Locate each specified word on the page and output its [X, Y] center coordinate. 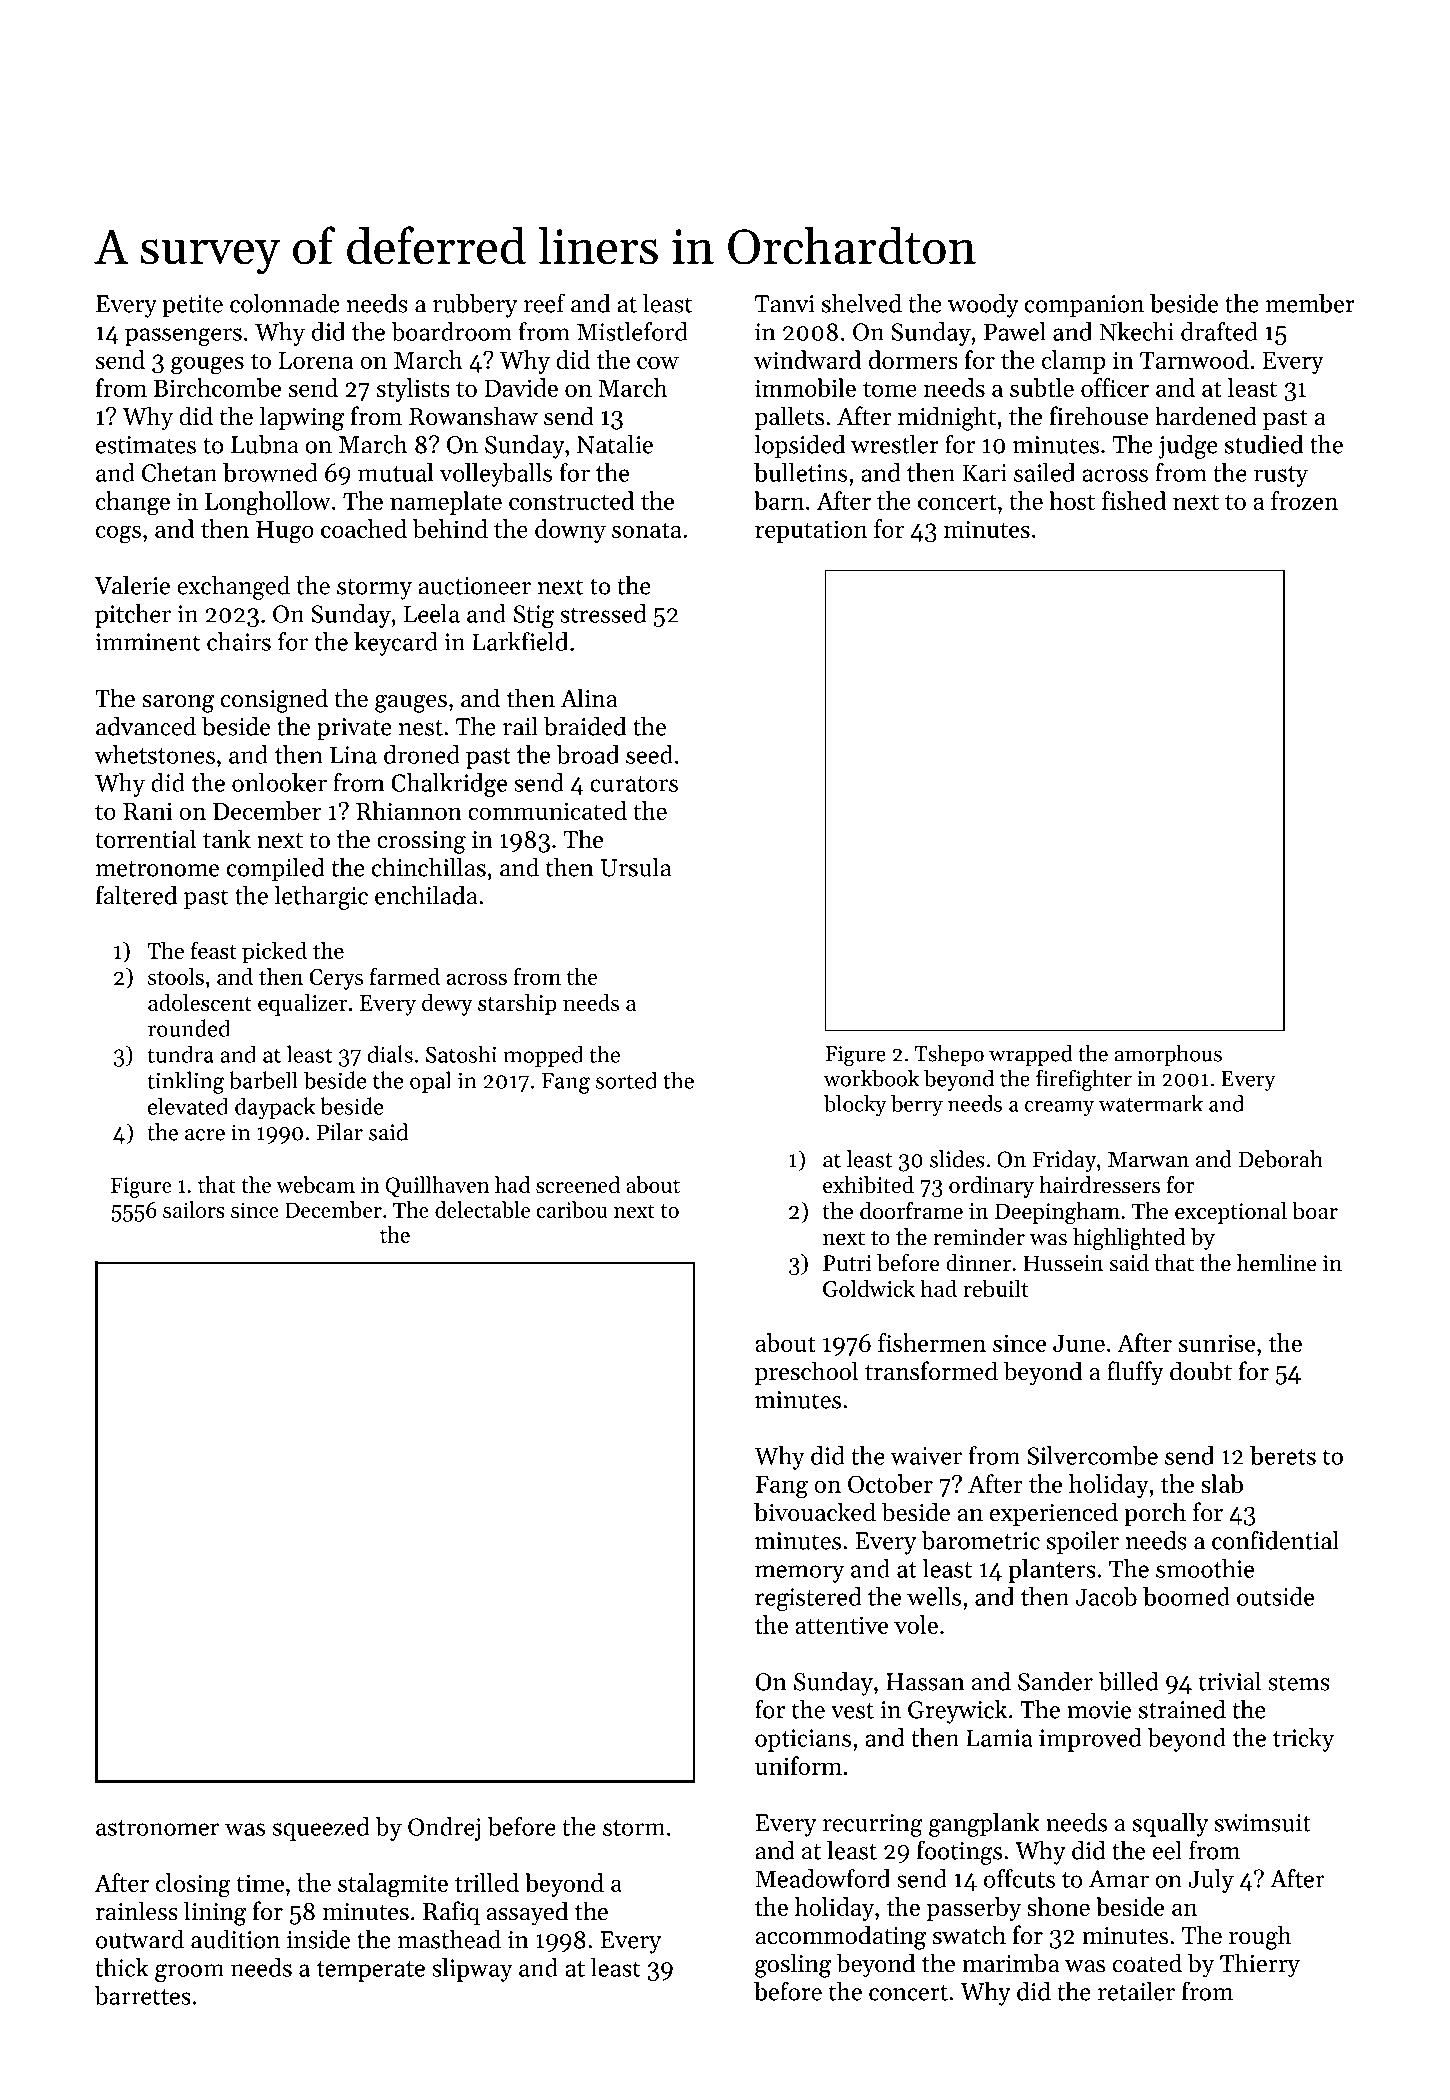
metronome [157, 869]
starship [517, 1005]
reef [544, 303]
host [1072, 500]
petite [192, 306]
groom [189, 1973]
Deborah [1280, 1159]
